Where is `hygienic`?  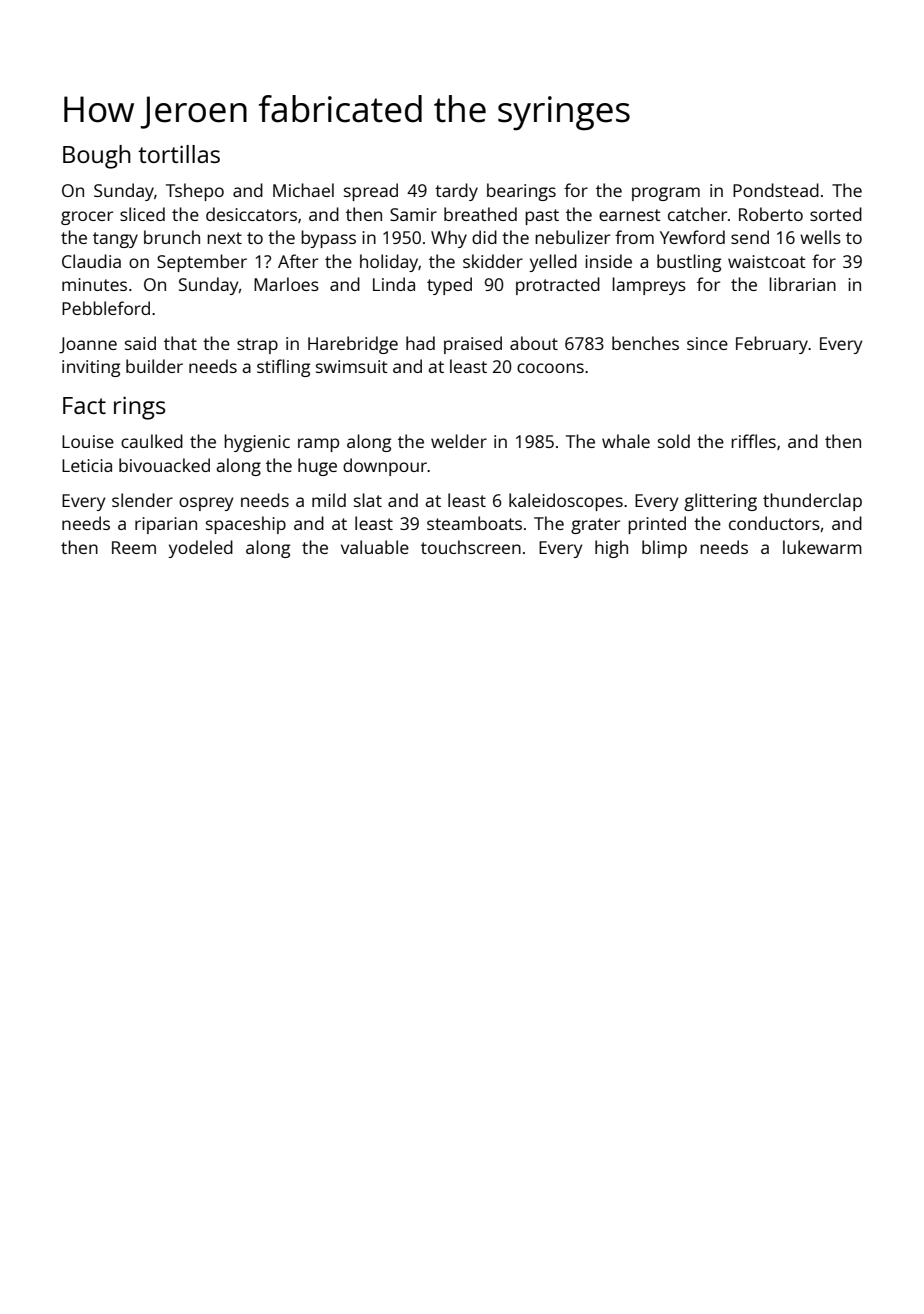 hygienic is located at coordinates (257, 443).
